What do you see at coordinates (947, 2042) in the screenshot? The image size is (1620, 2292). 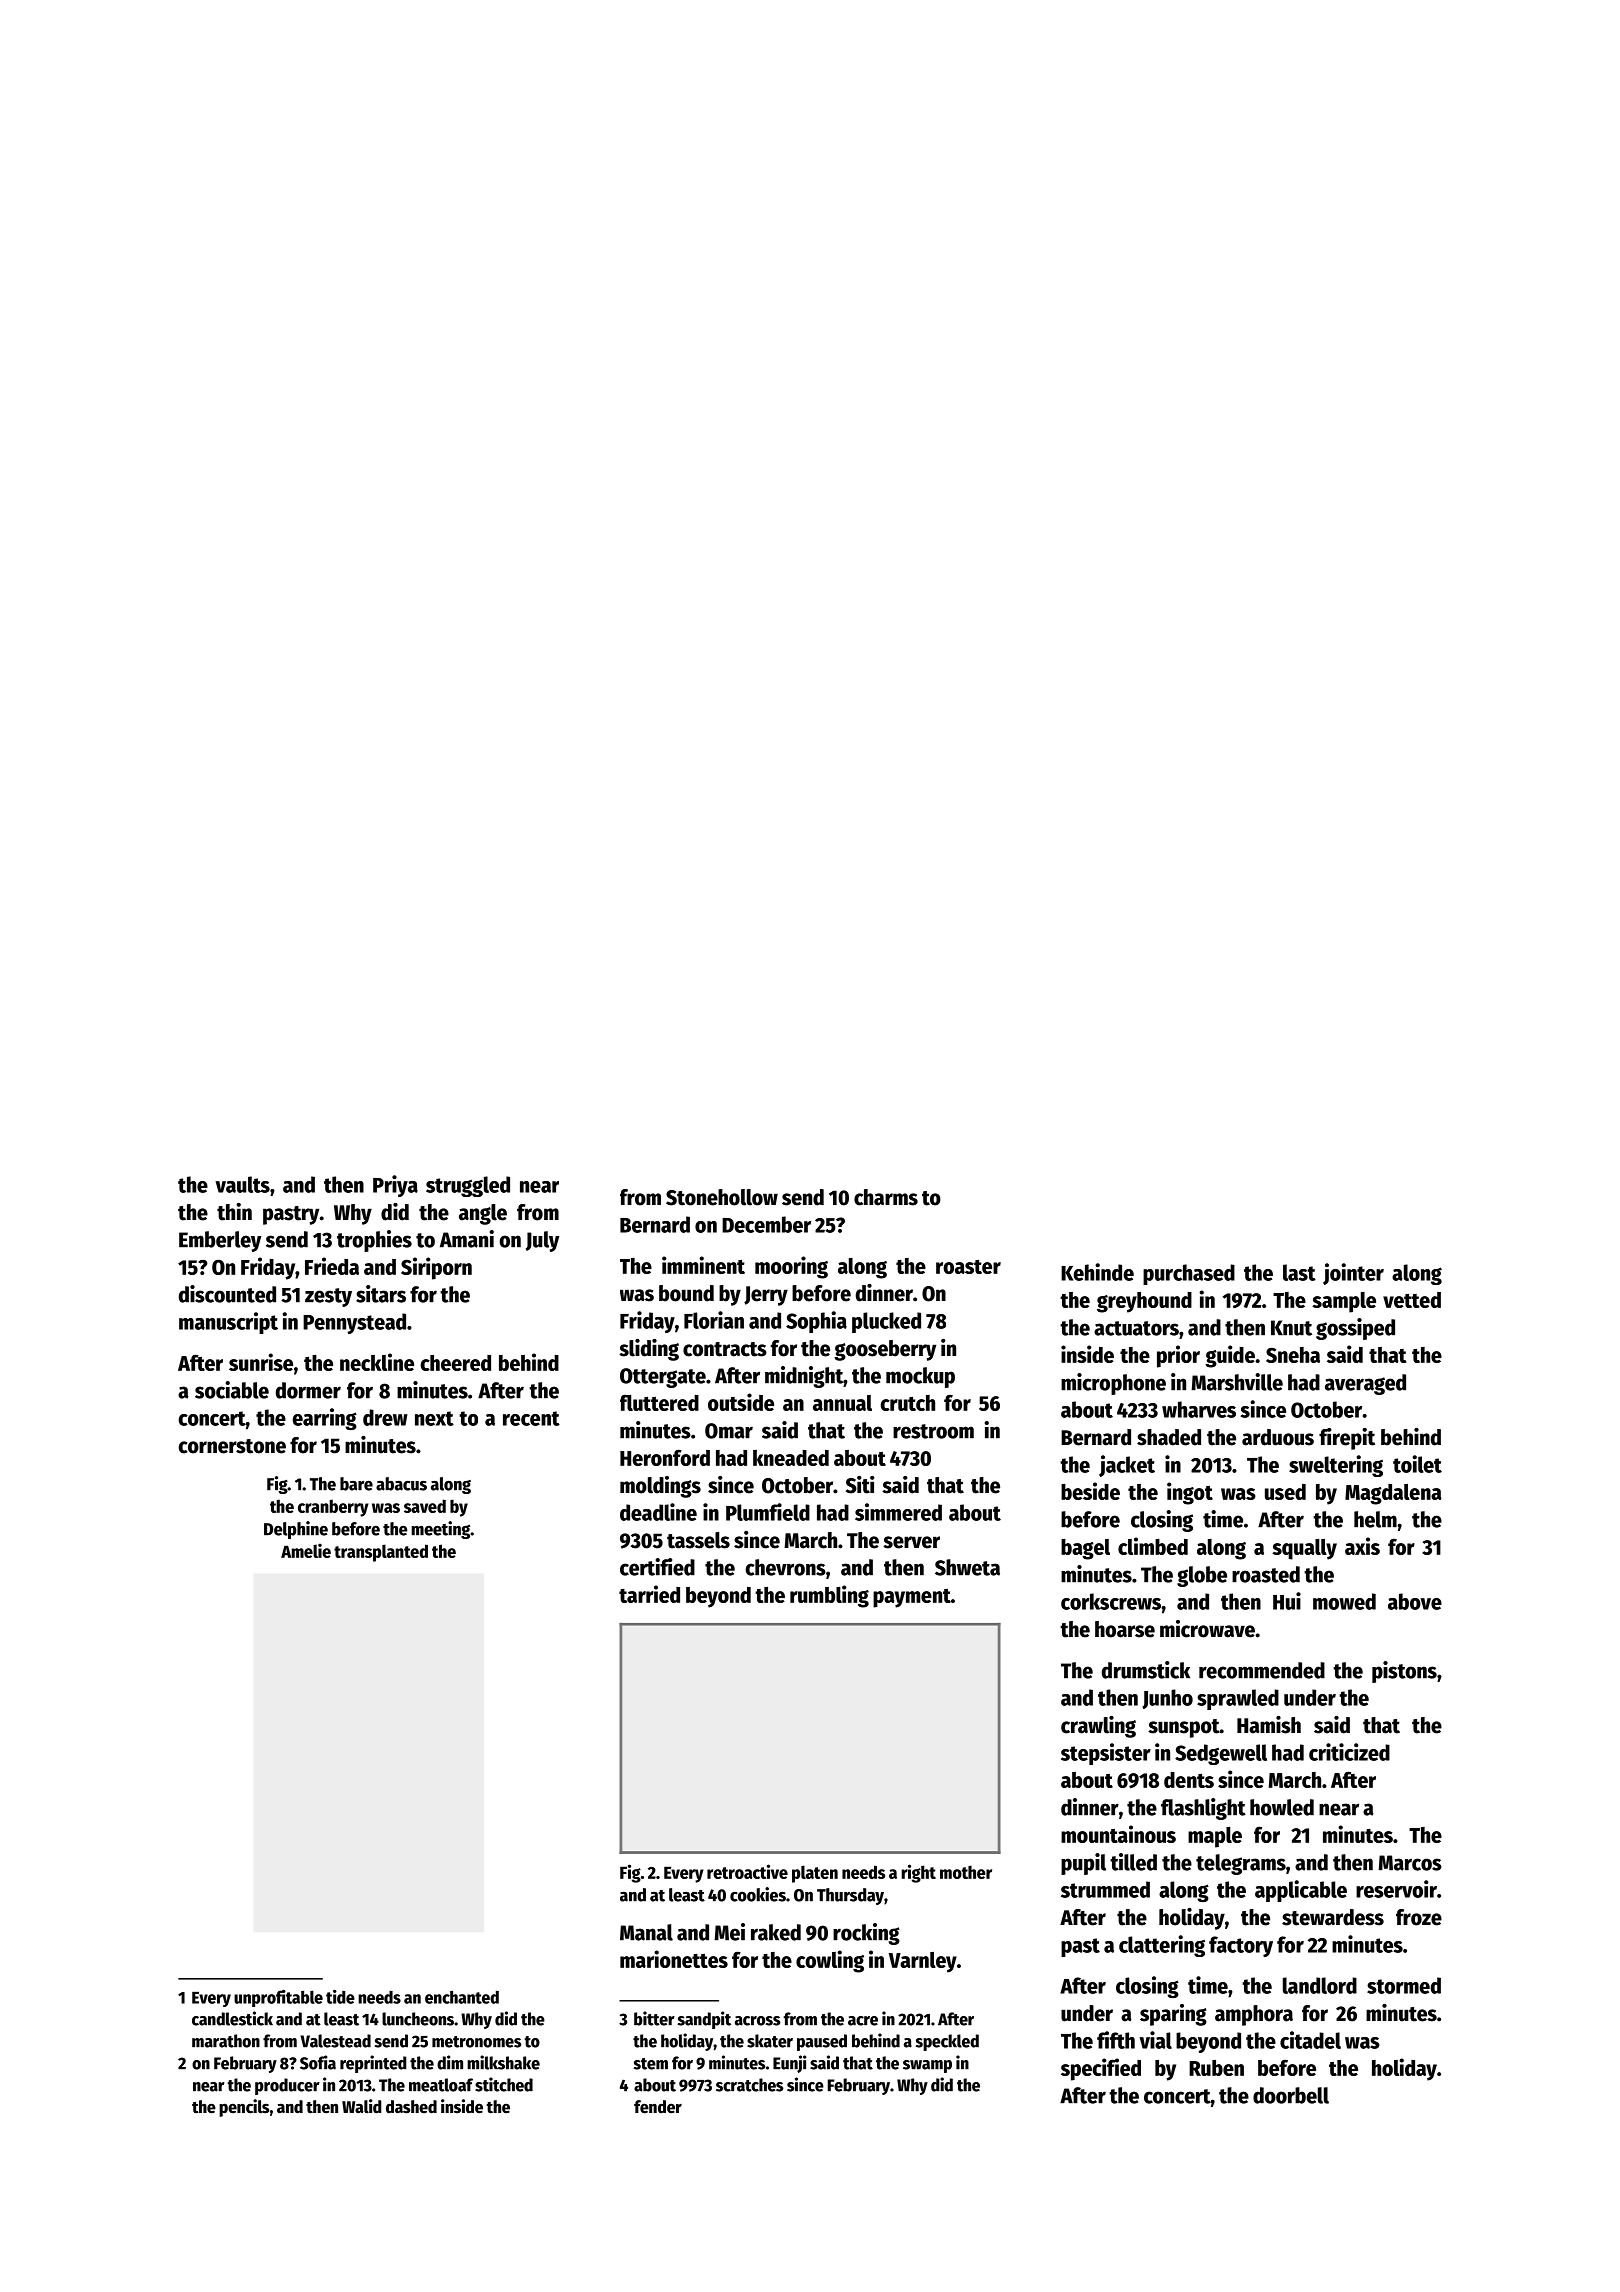 I see `speckled` at bounding box center [947, 2042].
